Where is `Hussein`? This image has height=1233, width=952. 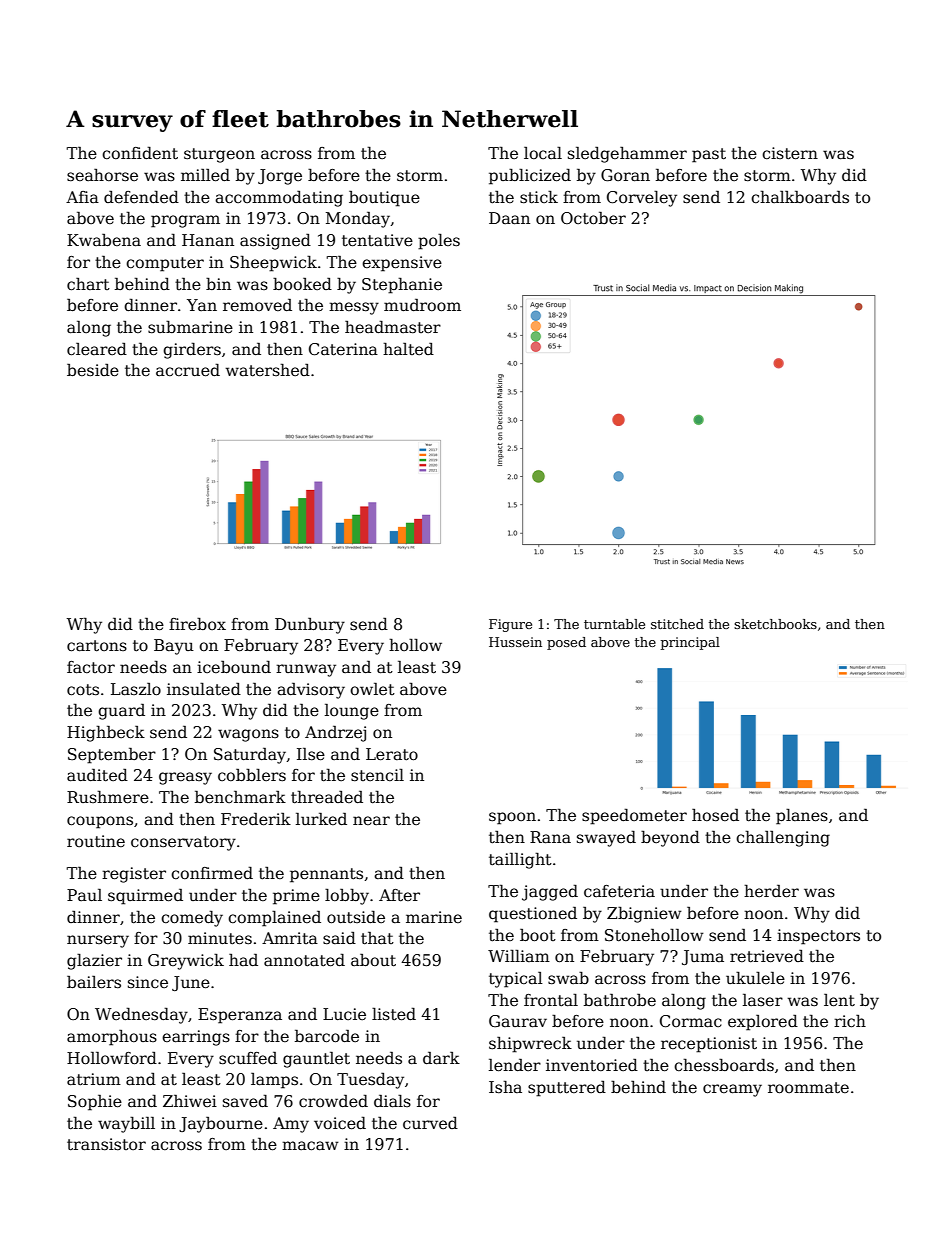
Hussein is located at coordinates (515, 642).
